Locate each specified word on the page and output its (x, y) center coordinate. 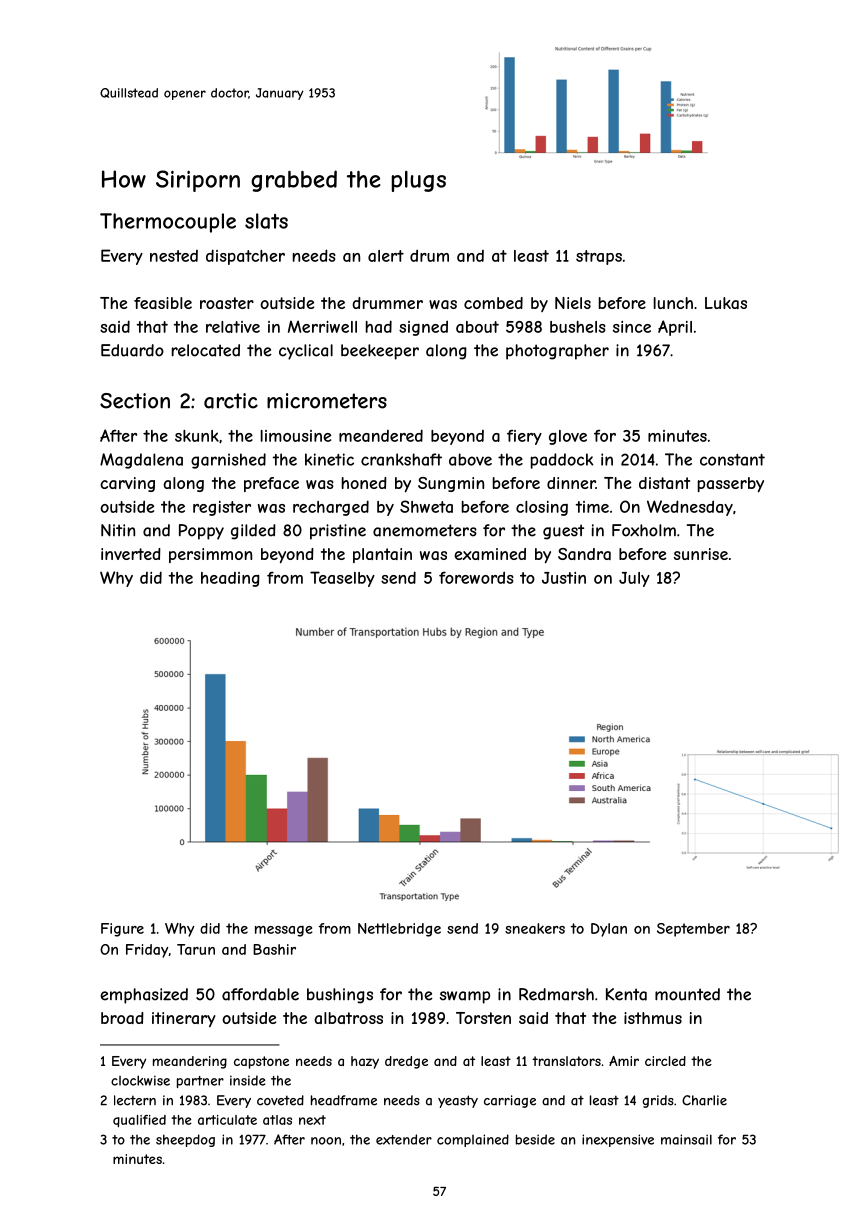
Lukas (726, 303)
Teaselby (342, 579)
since (632, 327)
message (284, 931)
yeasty (458, 1101)
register (222, 508)
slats (266, 221)
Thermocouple (168, 223)
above (470, 459)
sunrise (701, 554)
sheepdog (185, 1140)
